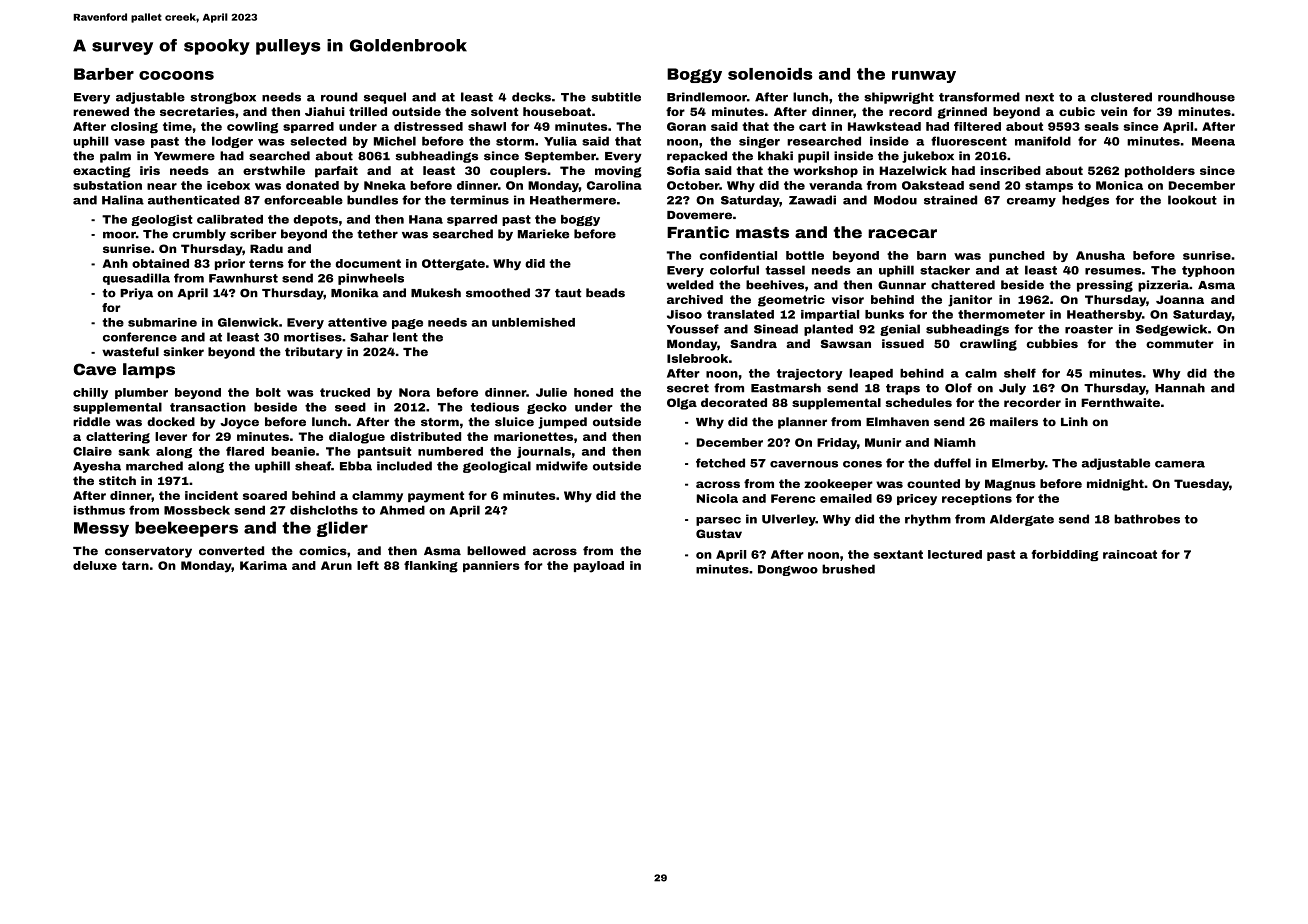 Image resolution: width=1308 pixels, height=924 pixels. Describe the element at coordinates (268, 392) in the screenshot. I see `bolt` at that location.
